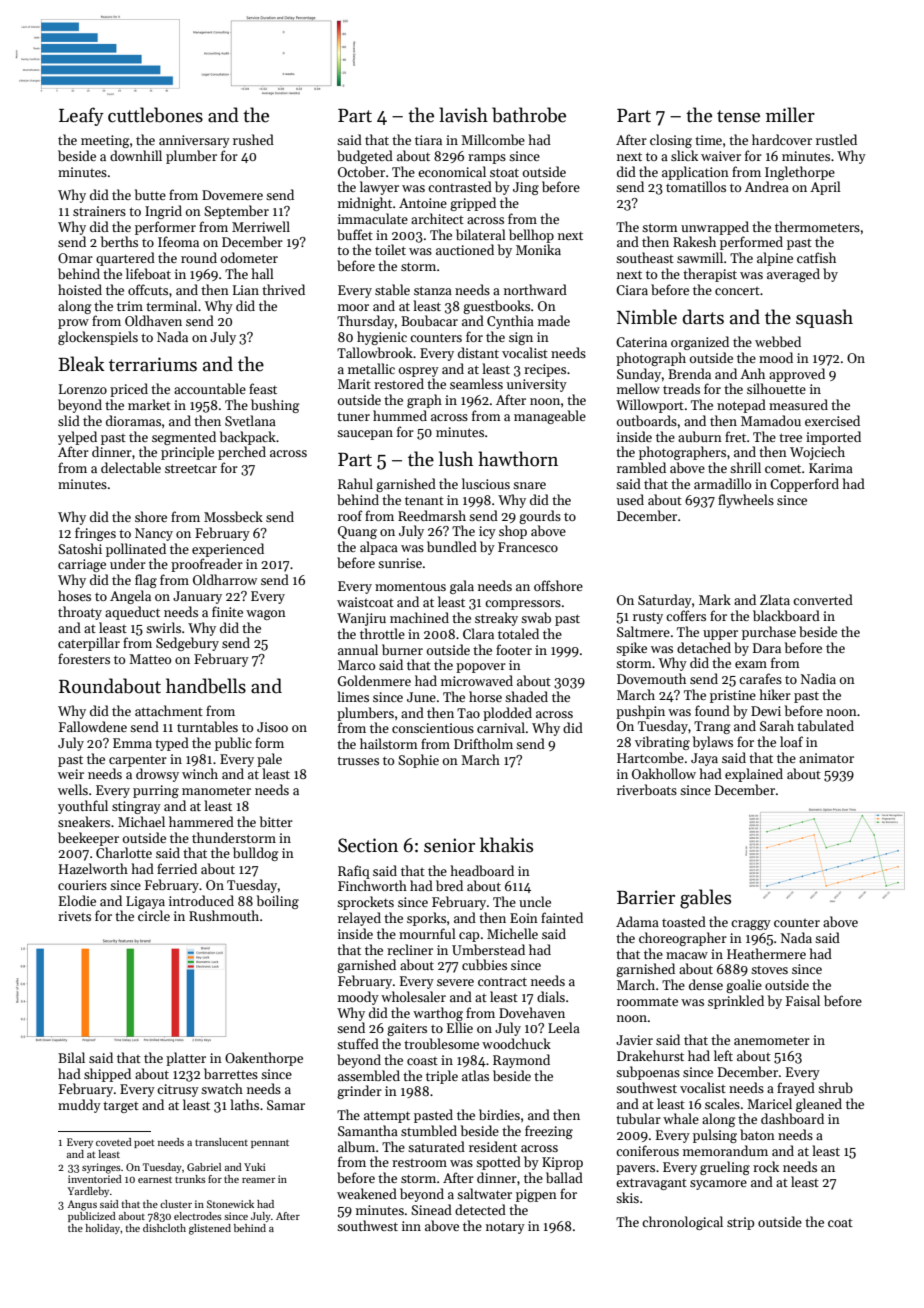  I want to click on translucent, so click(221, 1142).
